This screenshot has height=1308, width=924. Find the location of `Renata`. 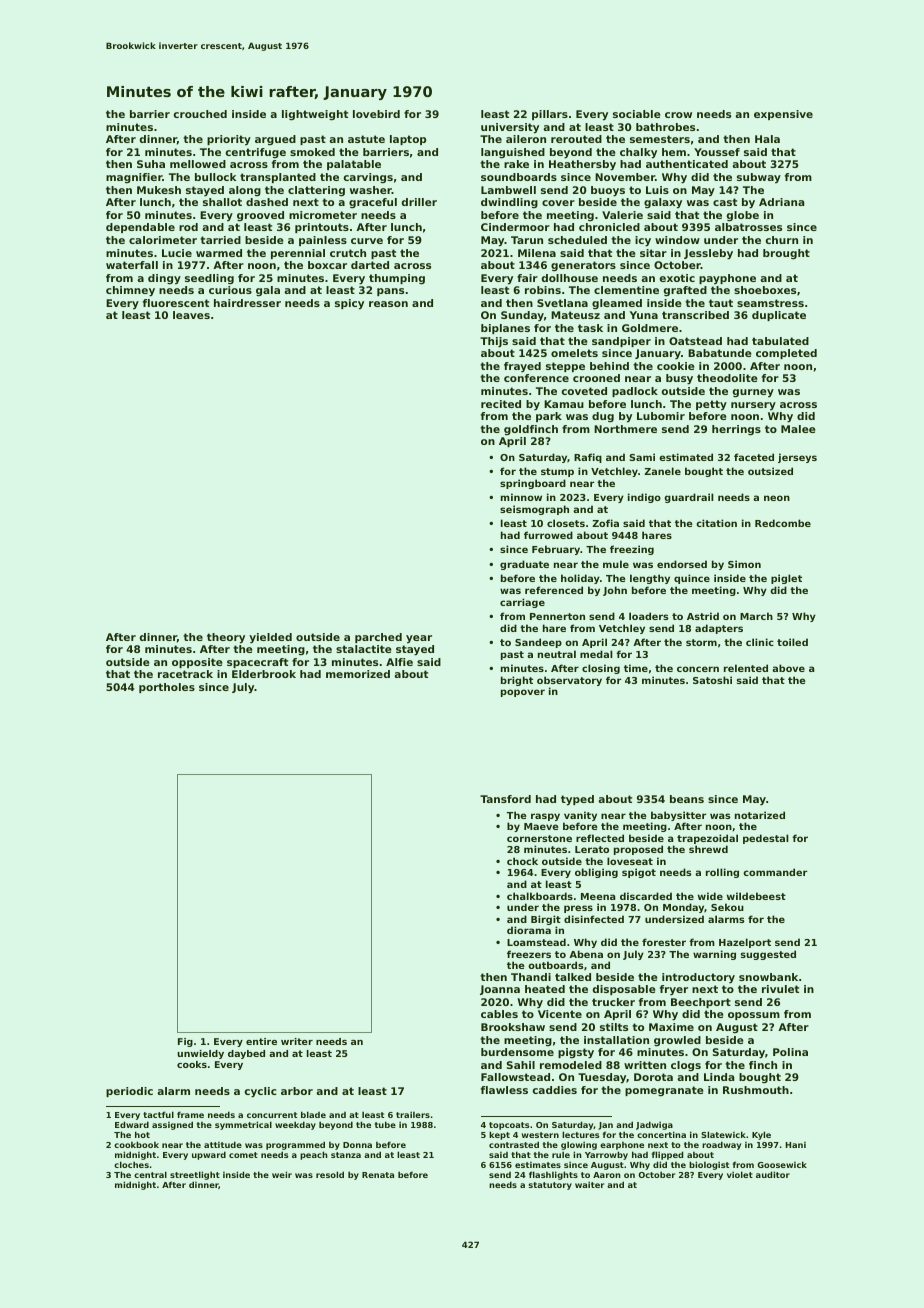

Renata is located at coordinates (378, 1175).
